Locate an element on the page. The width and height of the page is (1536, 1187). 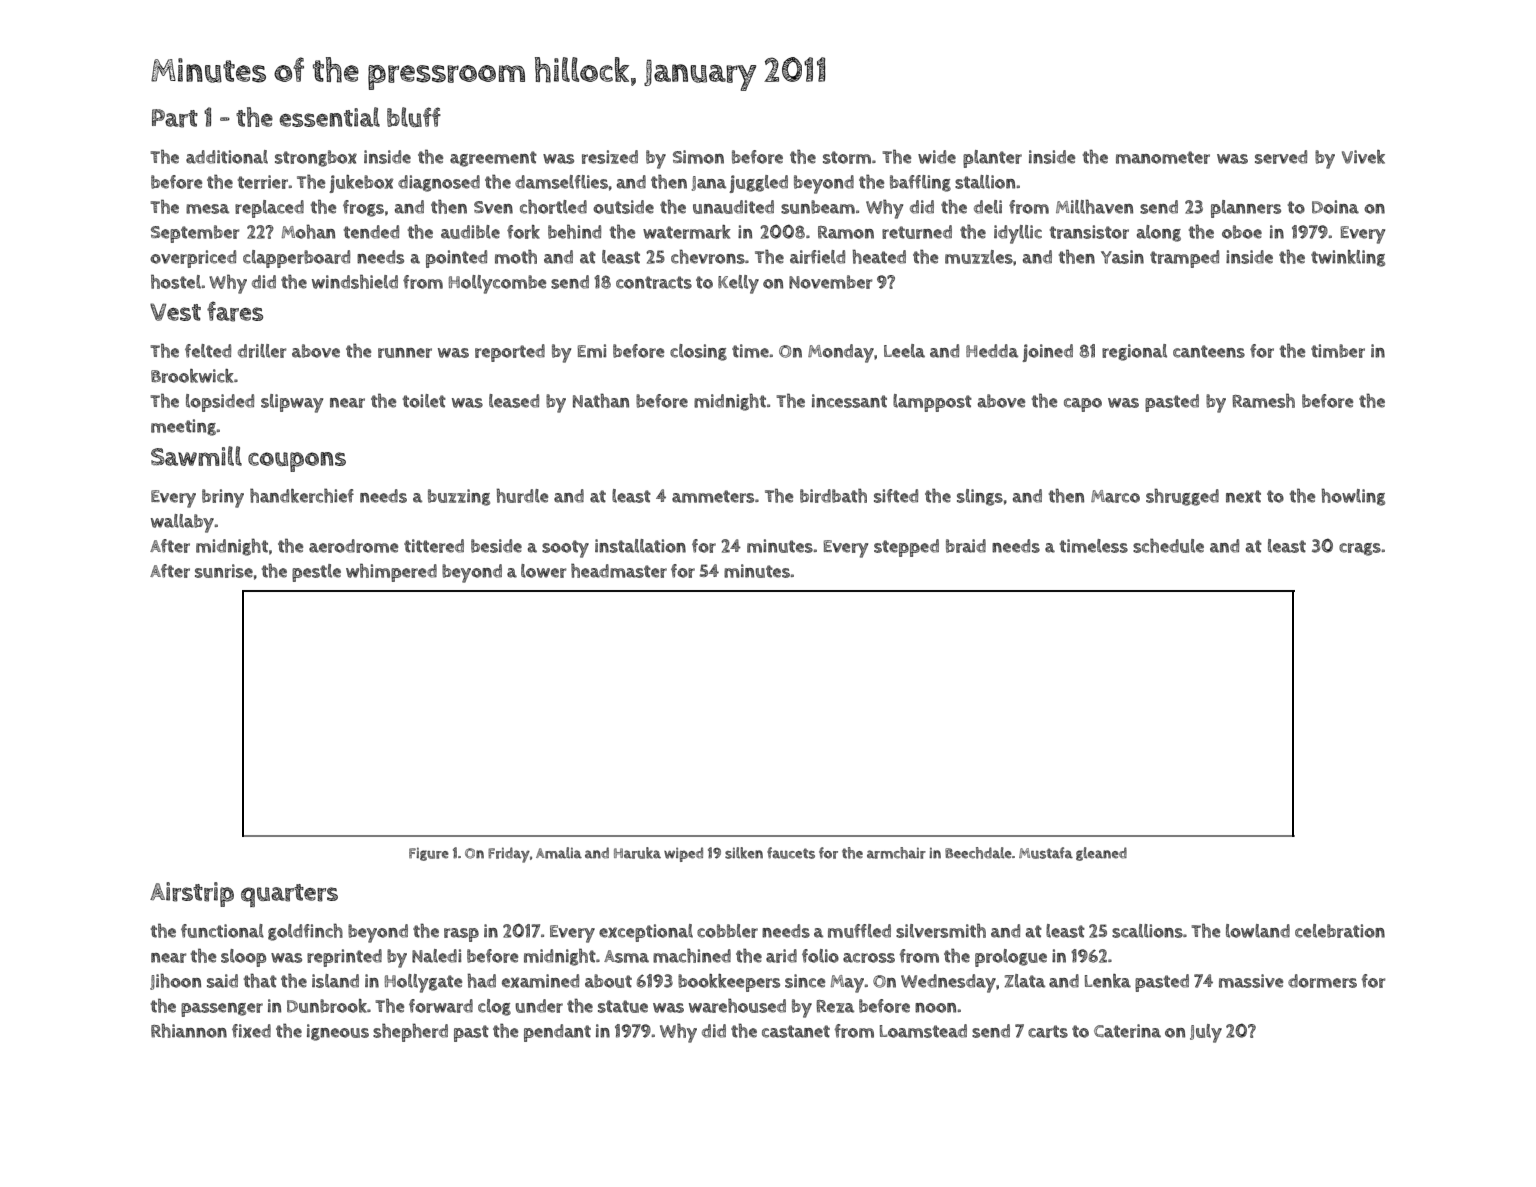
howling is located at coordinates (1353, 497).
